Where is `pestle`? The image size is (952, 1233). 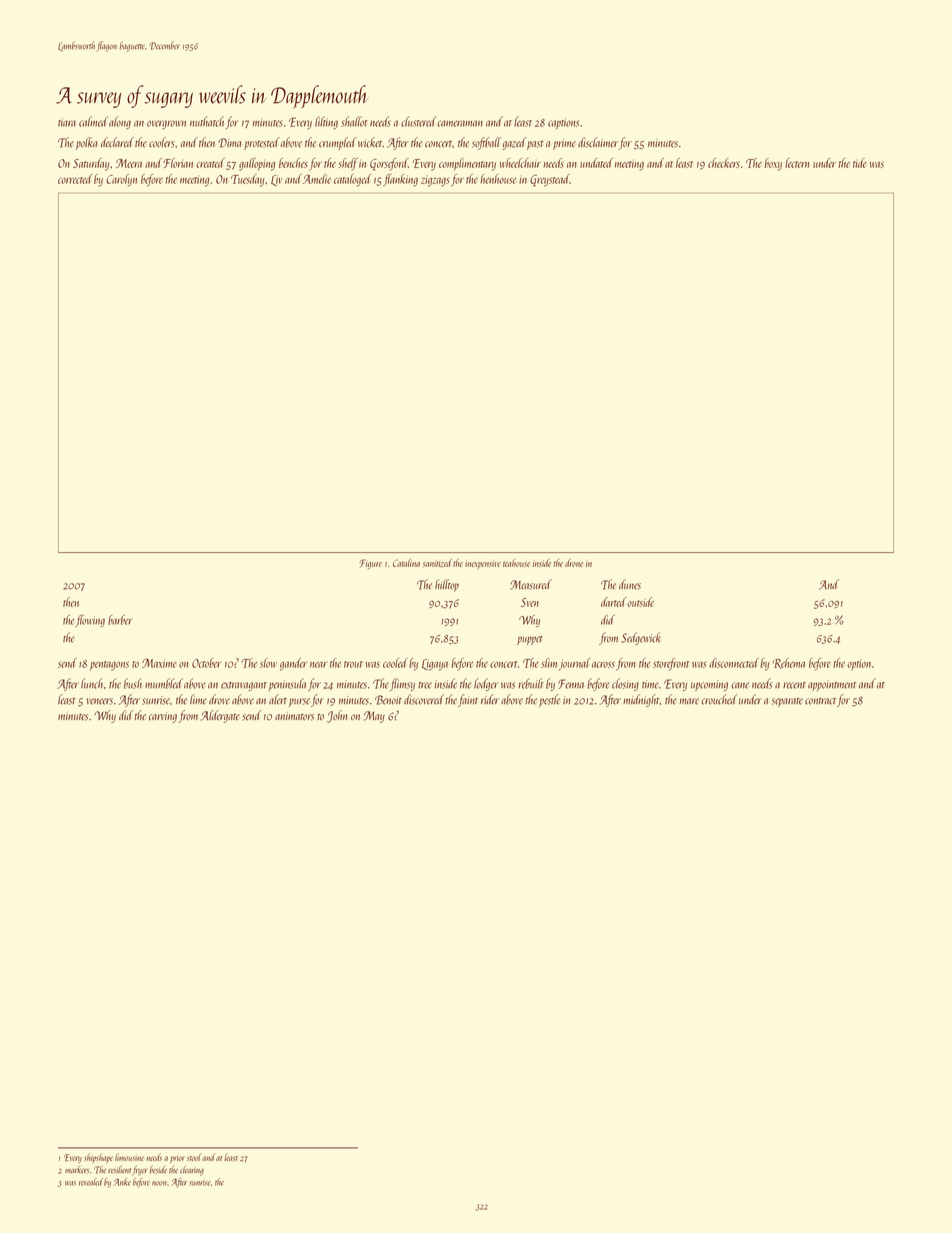 pestle is located at coordinates (549, 700).
